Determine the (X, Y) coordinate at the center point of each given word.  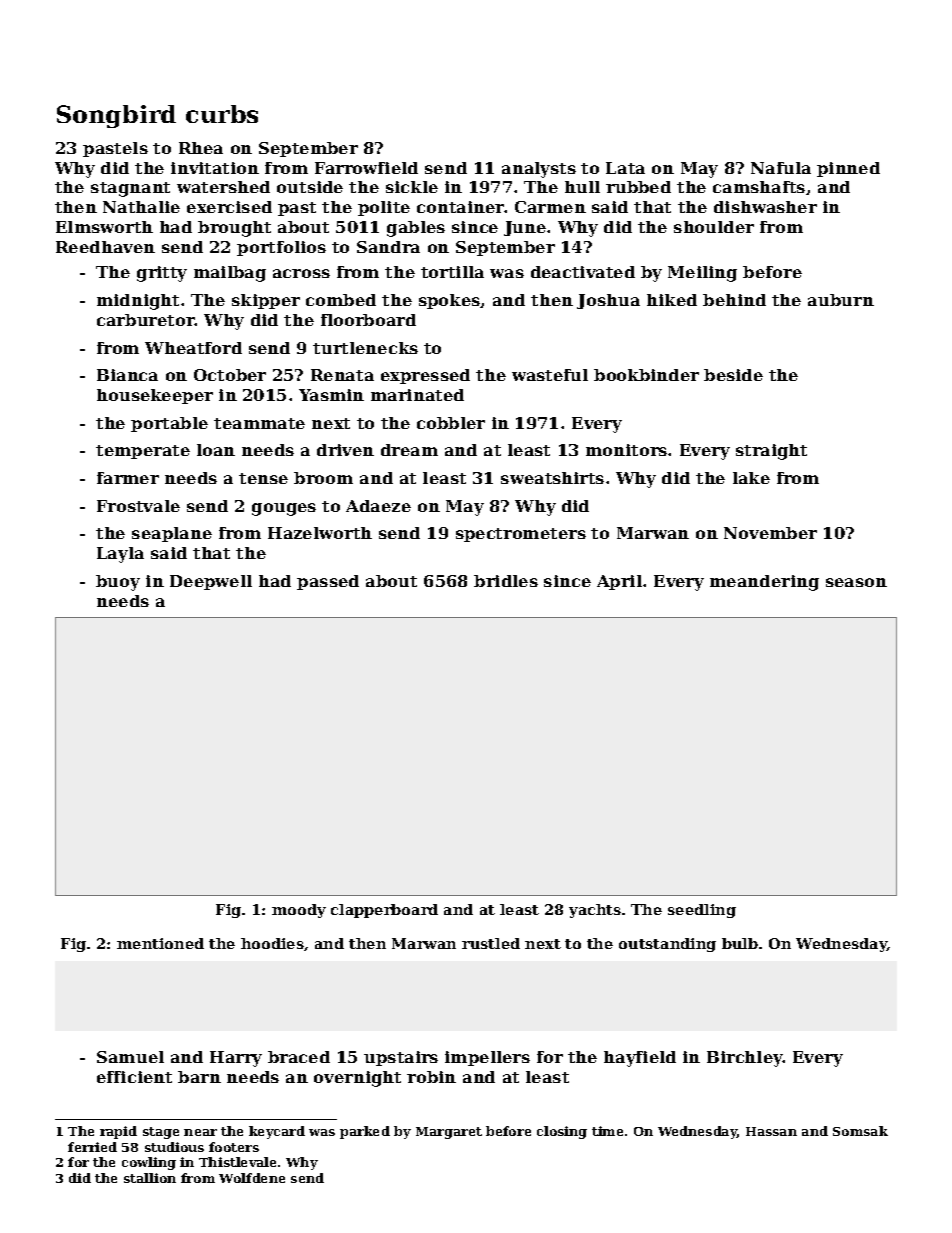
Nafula (781, 168)
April (619, 582)
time (607, 1131)
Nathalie (141, 207)
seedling (702, 911)
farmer (128, 478)
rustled (491, 943)
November (770, 533)
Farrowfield (366, 168)
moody (299, 911)
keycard (277, 1132)
